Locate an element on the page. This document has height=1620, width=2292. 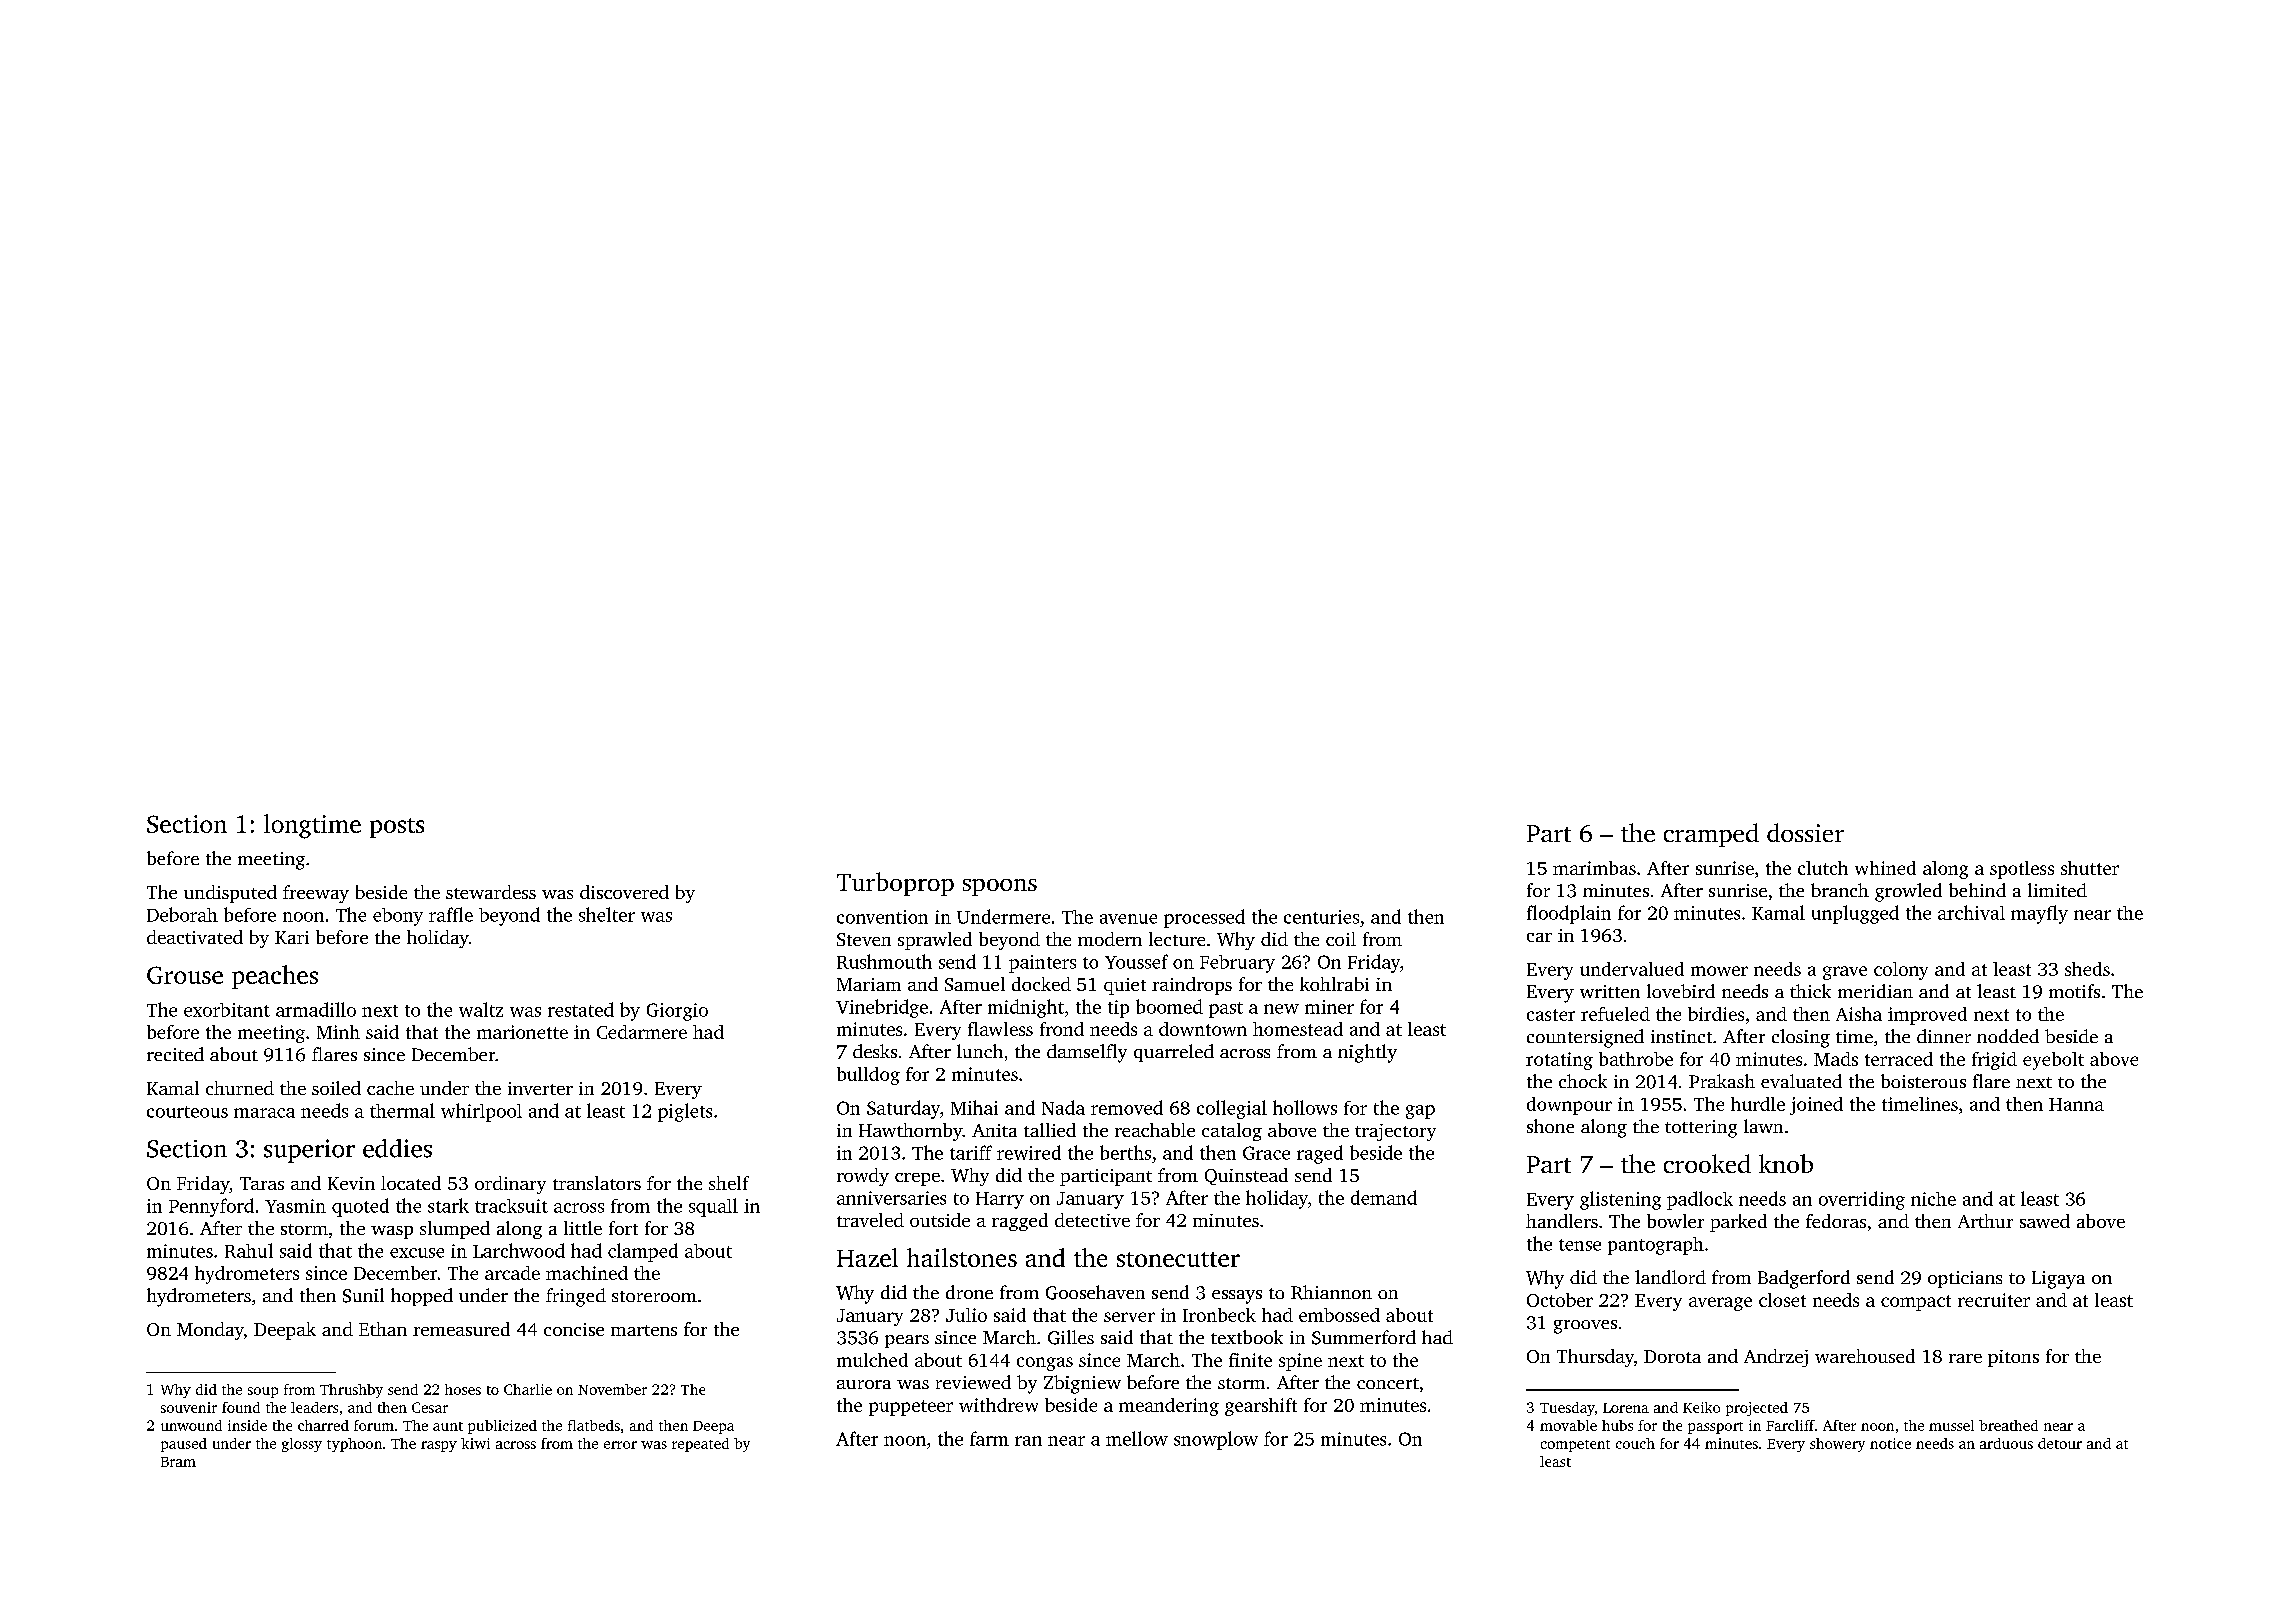
marimbas is located at coordinates (1594, 868).
